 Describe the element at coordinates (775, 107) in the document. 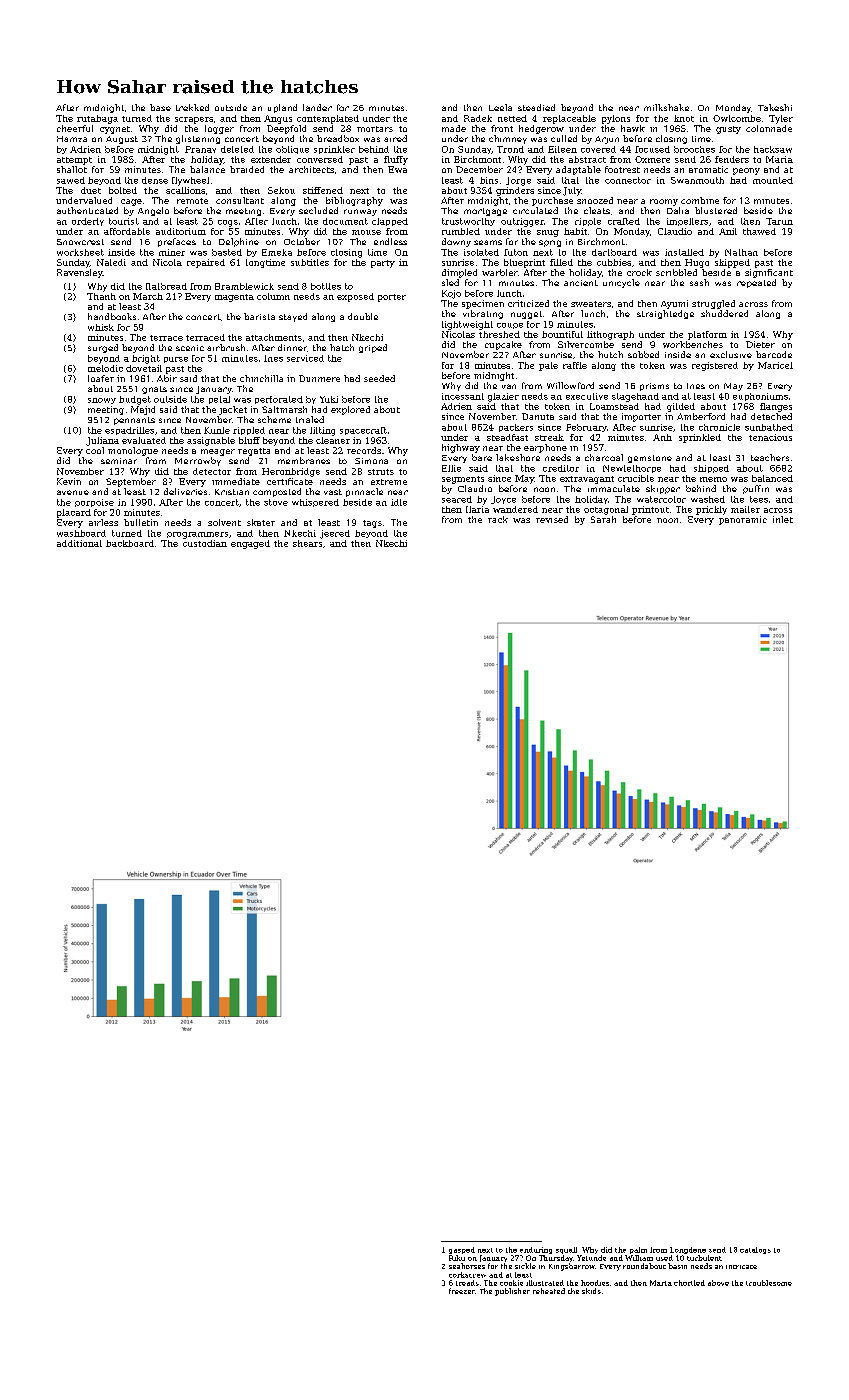

I see `Takeshi` at that location.
